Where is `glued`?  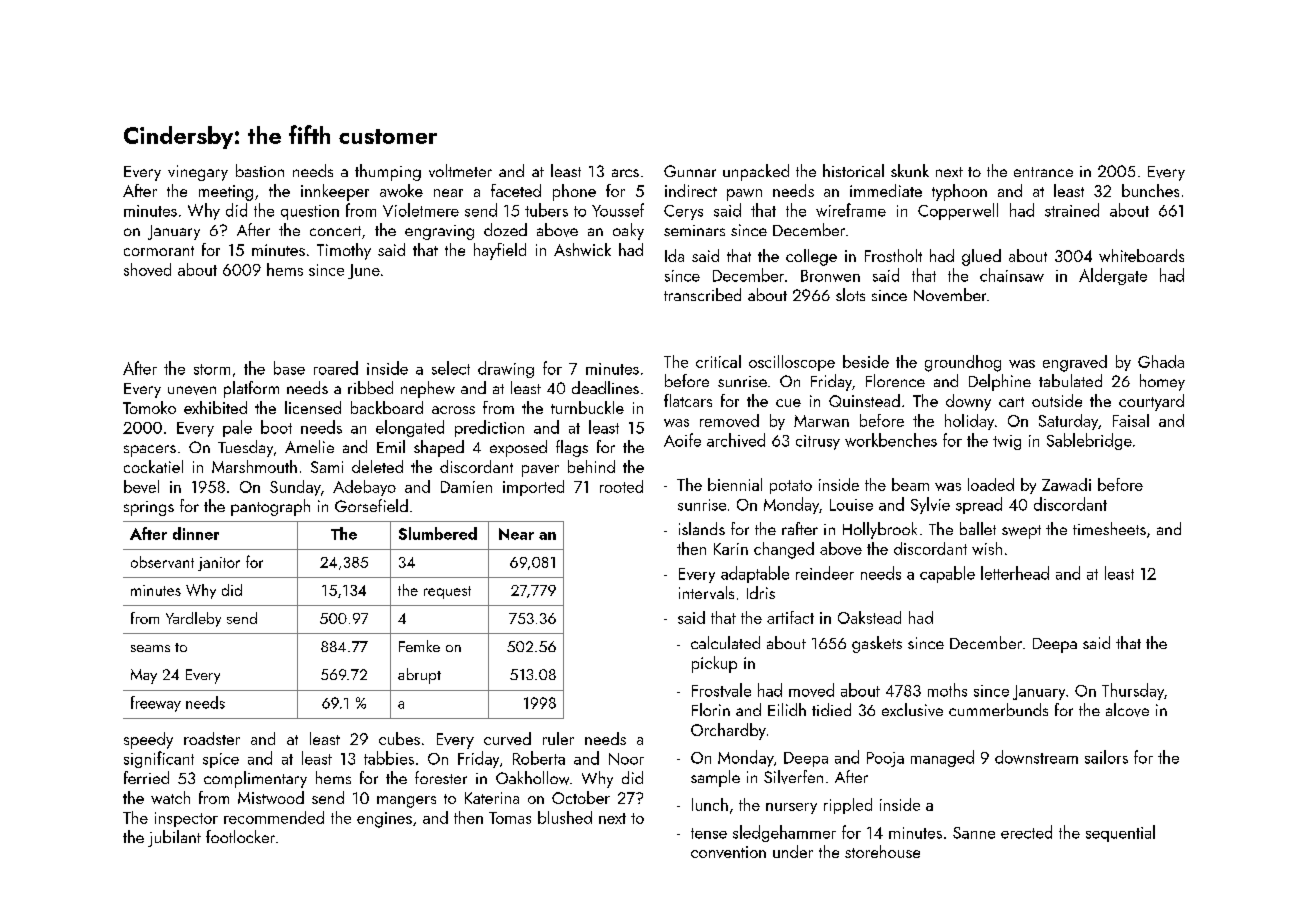 glued is located at coordinates (981, 257).
